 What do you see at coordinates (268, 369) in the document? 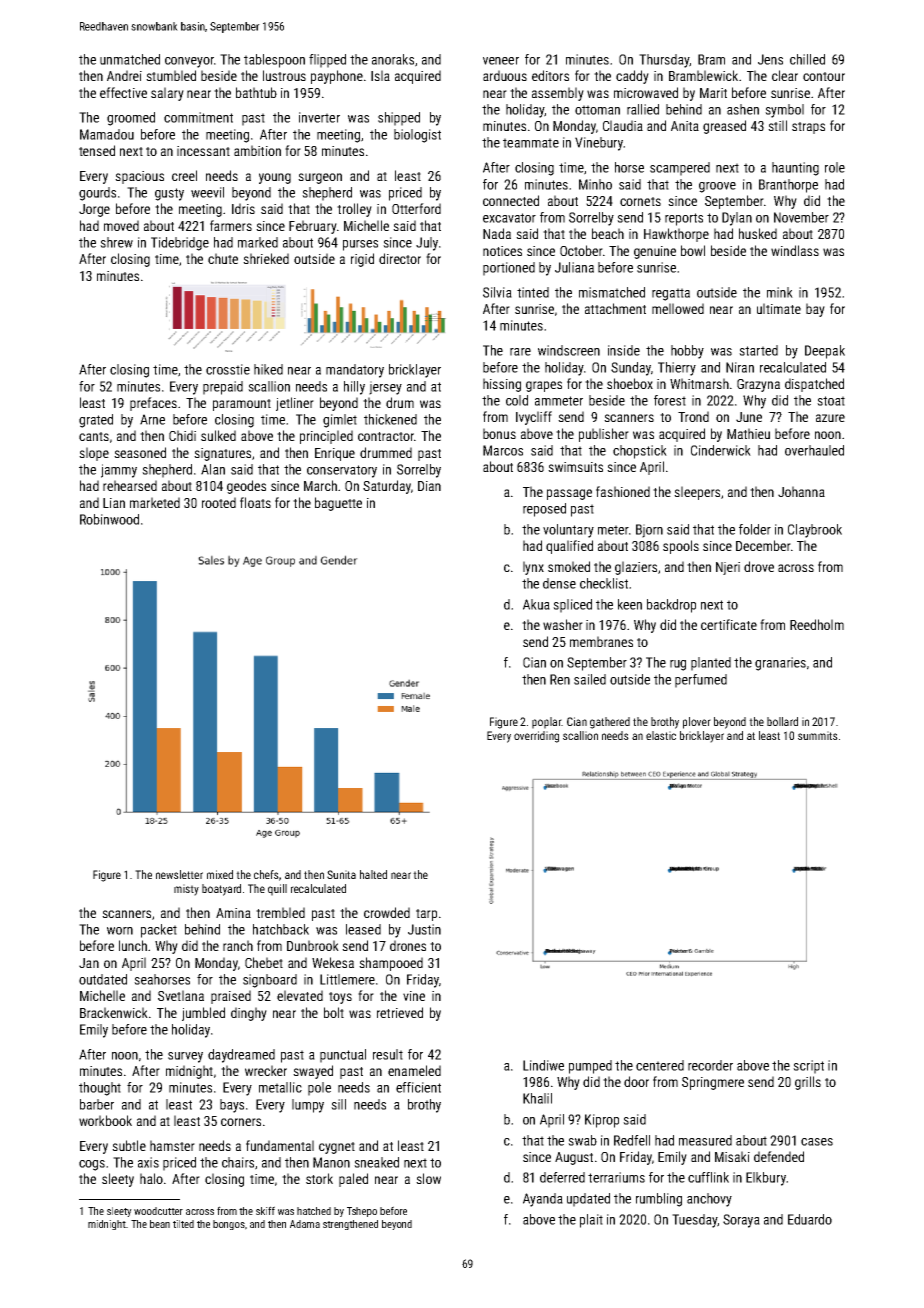
I see `hiked` at bounding box center [268, 369].
